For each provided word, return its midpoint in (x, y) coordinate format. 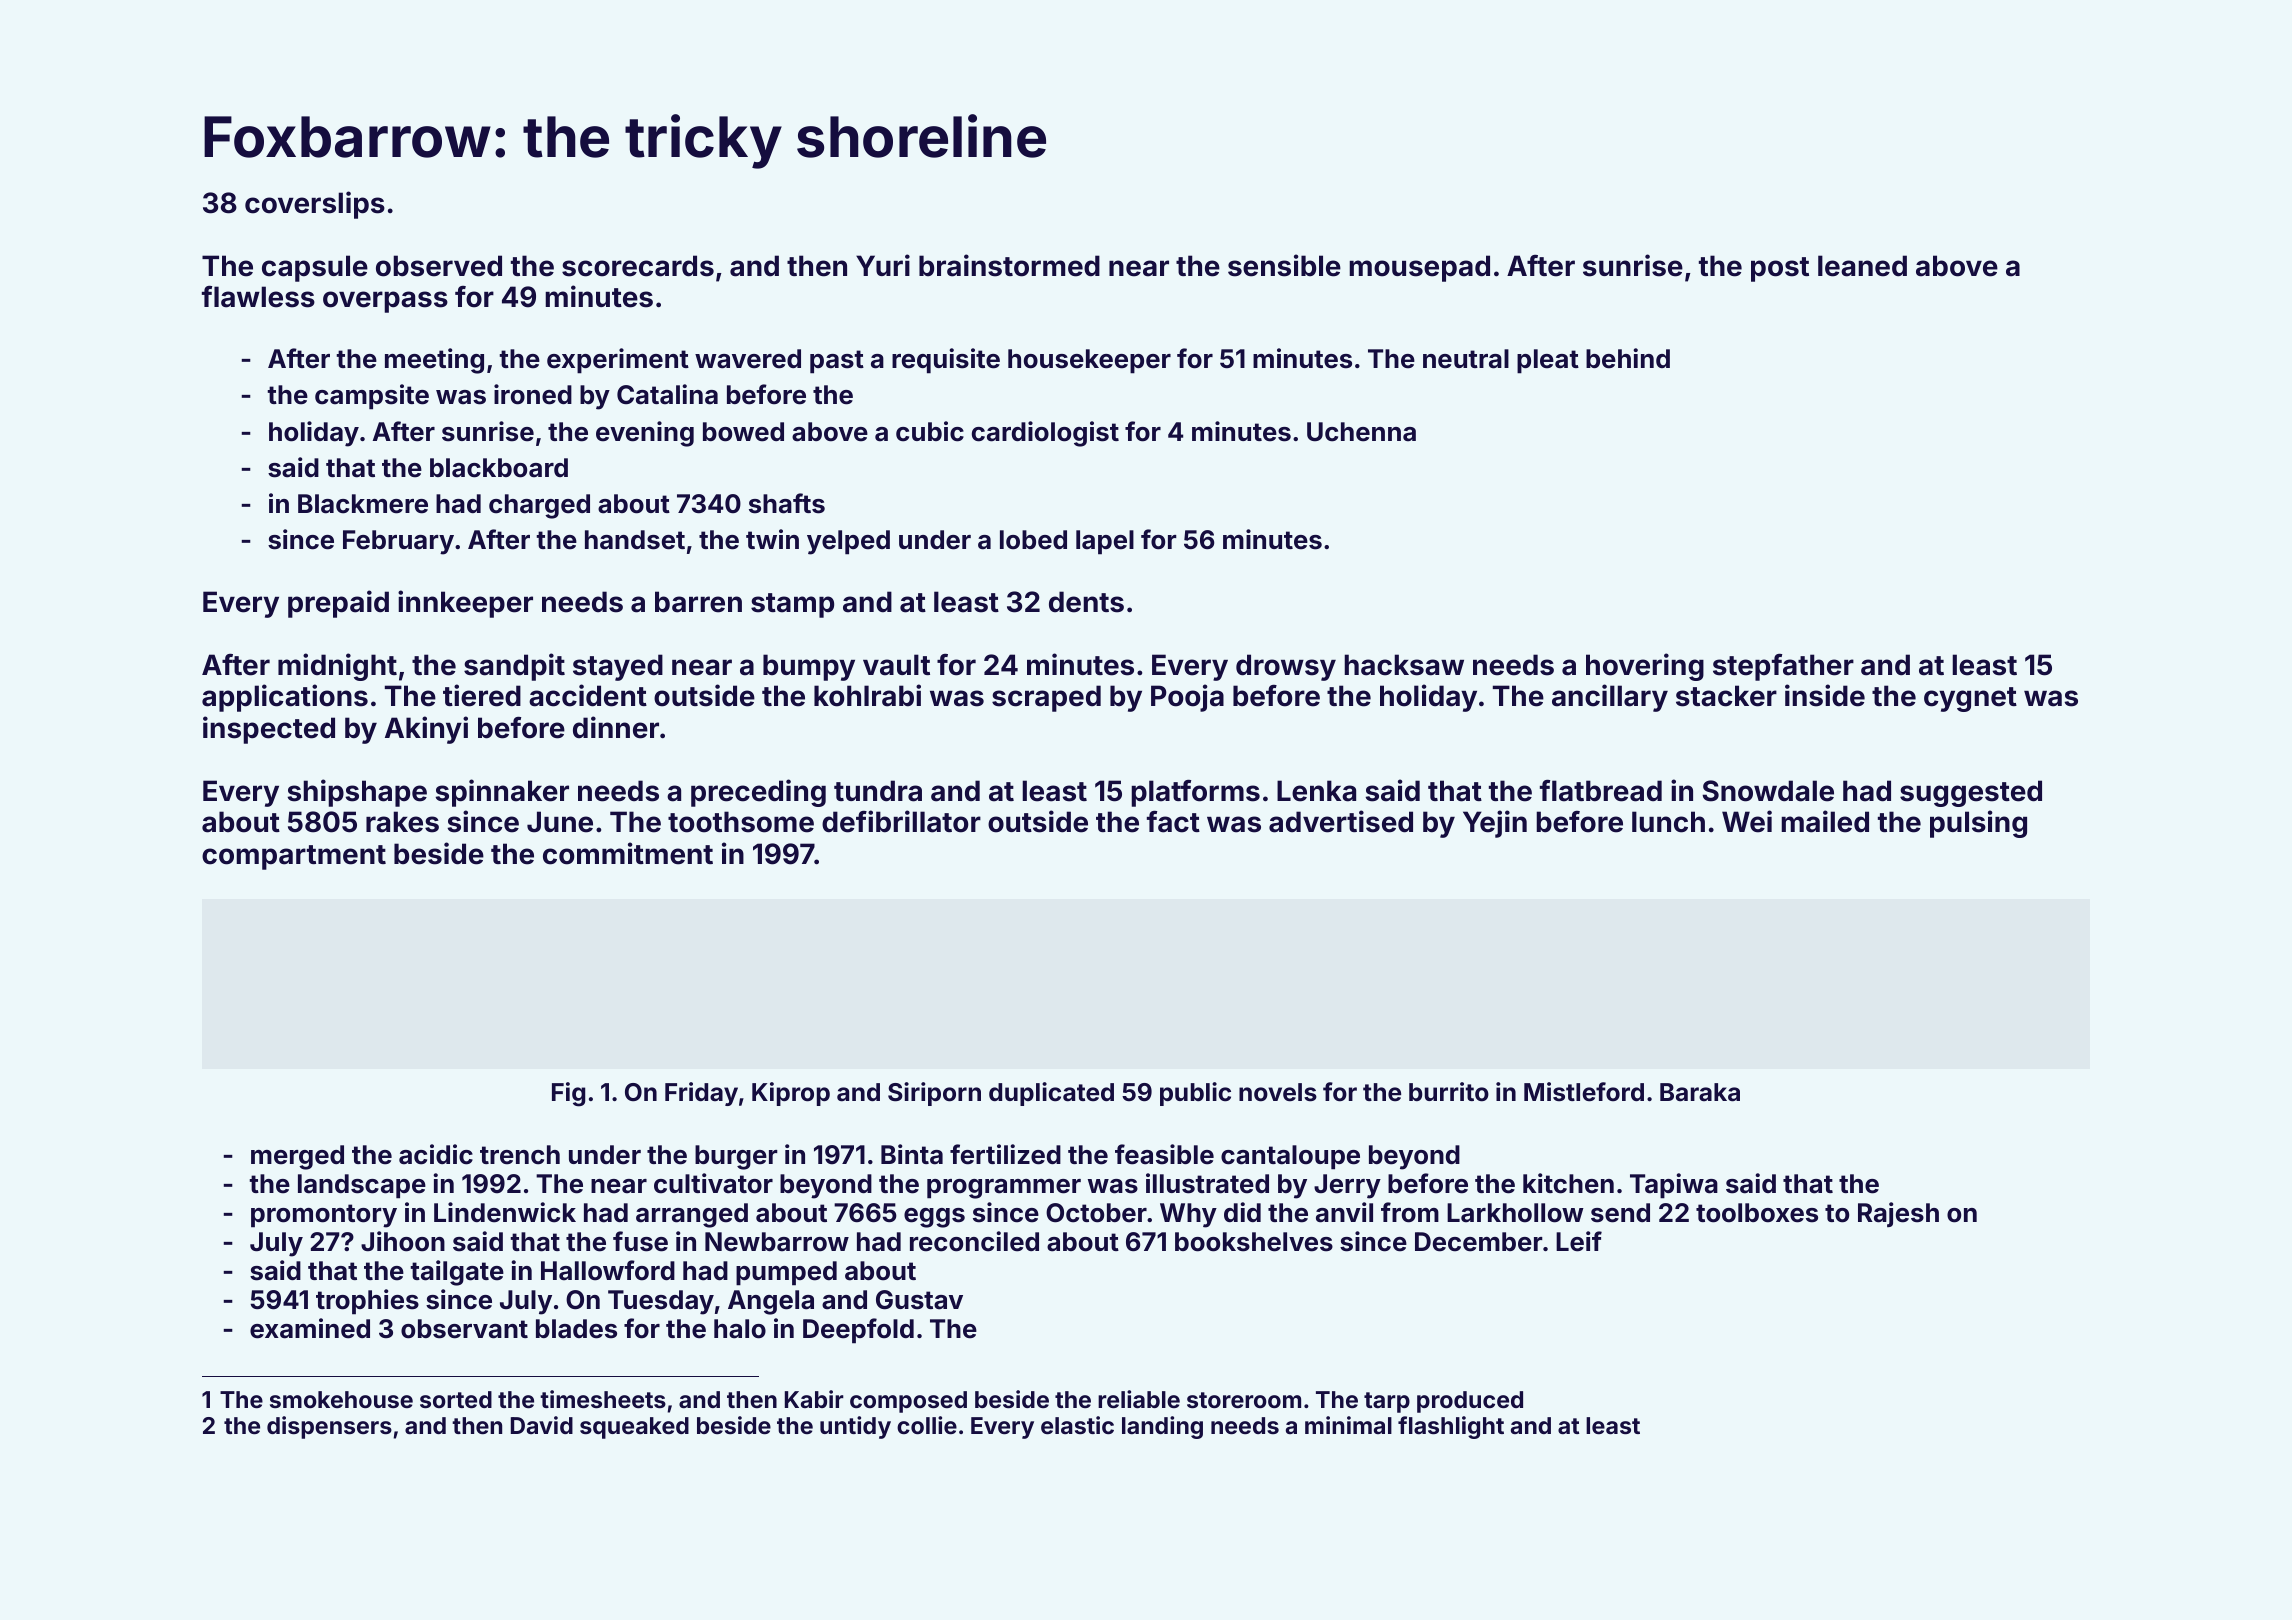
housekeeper (1089, 361)
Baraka (1700, 1092)
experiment (618, 361)
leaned (1862, 266)
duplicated (1051, 1094)
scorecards (638, 266)
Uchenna (1361, 432)
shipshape (357, 793)
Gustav (919, 1300)
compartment (294, 857)
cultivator (713, 1183)
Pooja (1187, 698)
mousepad (1419, 268)
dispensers (329, 1427)
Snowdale (1768, 791)
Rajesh (1898, 1214)
